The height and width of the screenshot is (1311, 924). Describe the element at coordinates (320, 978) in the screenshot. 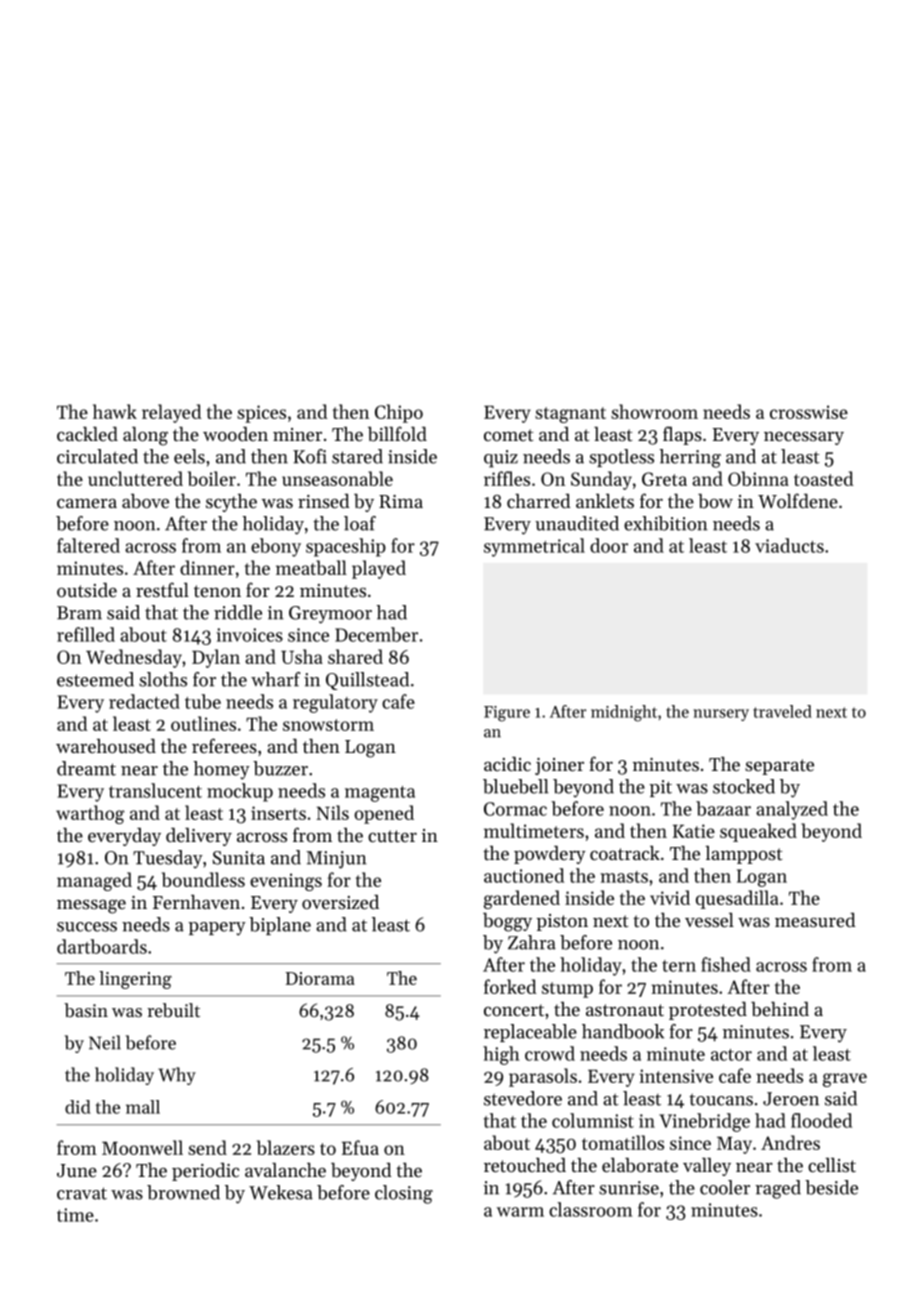

I see `Diorama` at that location.
